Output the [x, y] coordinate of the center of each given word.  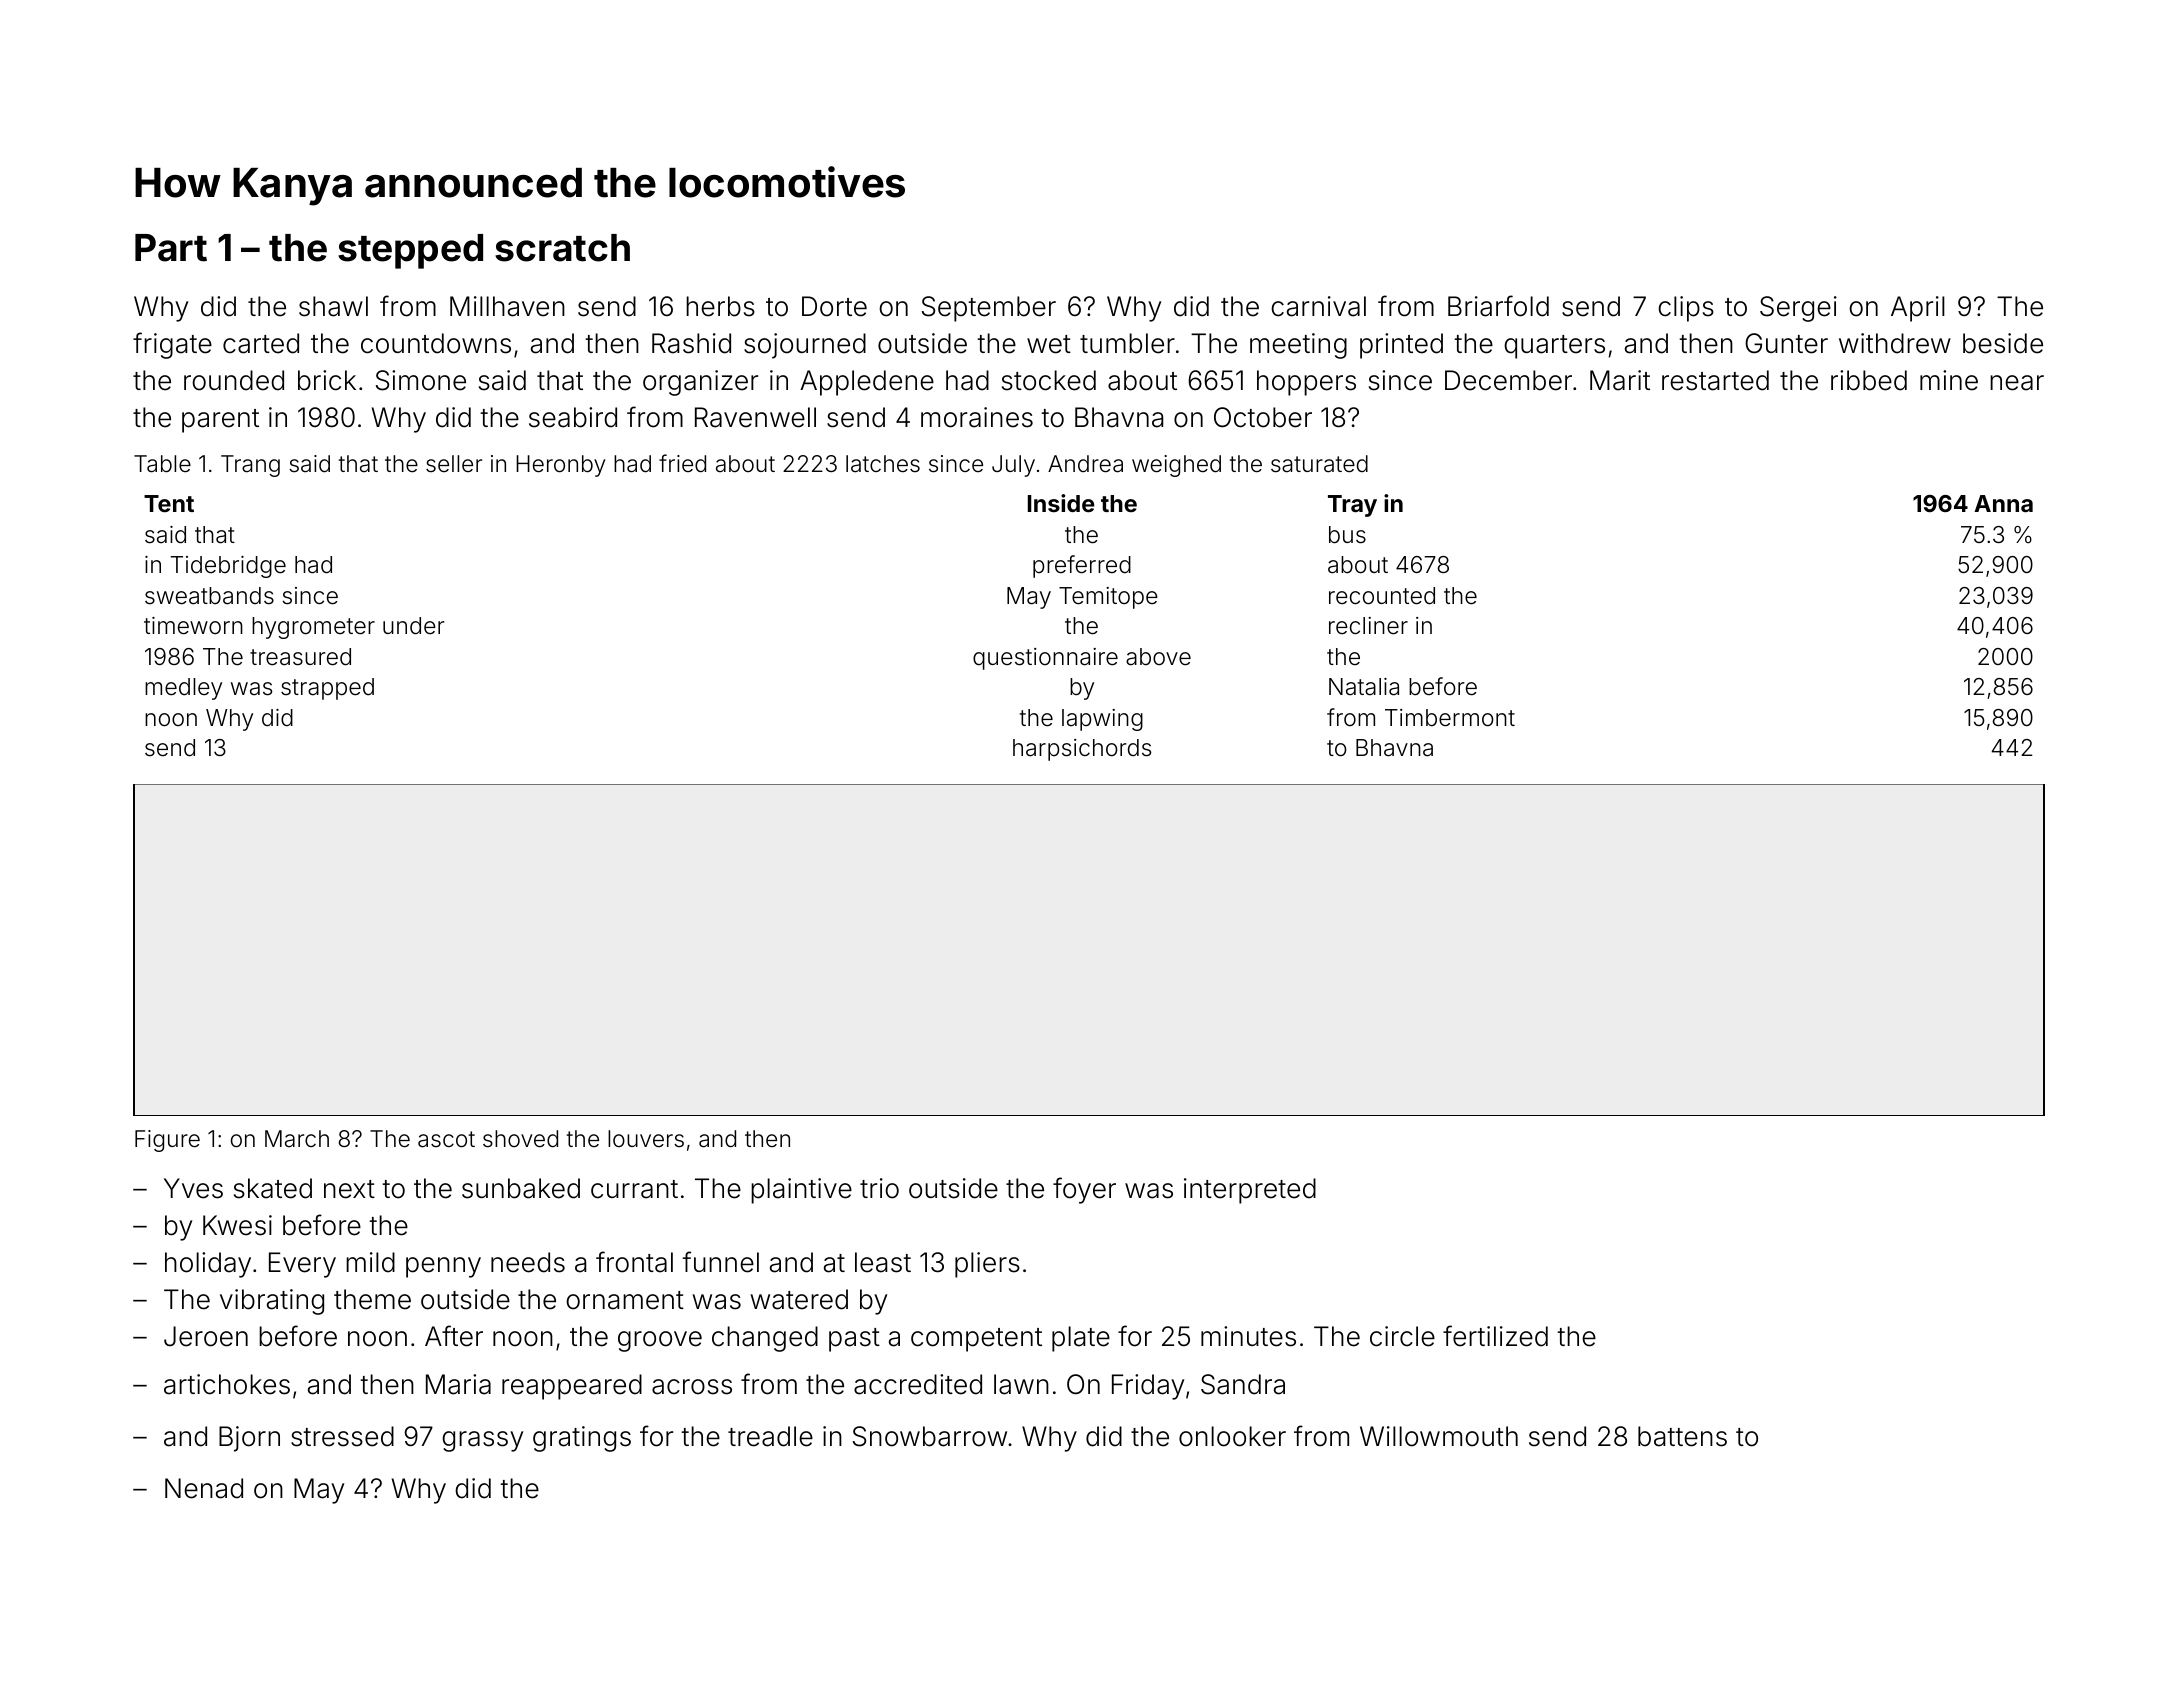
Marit [1620, 380]
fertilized [1495, 1336]
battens [1682, 1436]
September [989, 309]
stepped [410, 251]
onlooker [1232, 1436]
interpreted [1250, 1191]
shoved [520, 1139]
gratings [582, 1439]
